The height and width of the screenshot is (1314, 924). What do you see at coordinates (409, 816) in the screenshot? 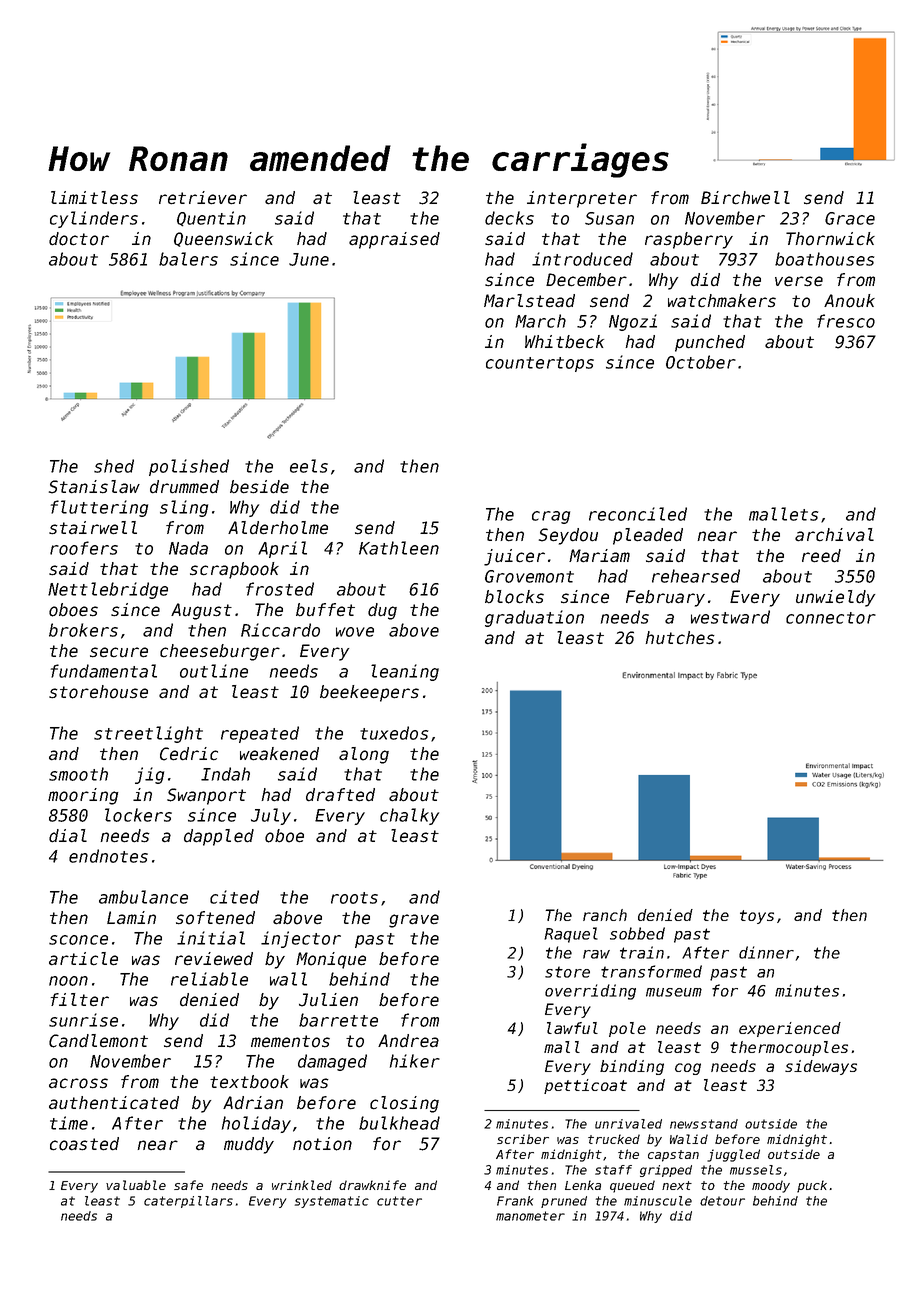
I see `chalky` at bounding box center [409, 816].
